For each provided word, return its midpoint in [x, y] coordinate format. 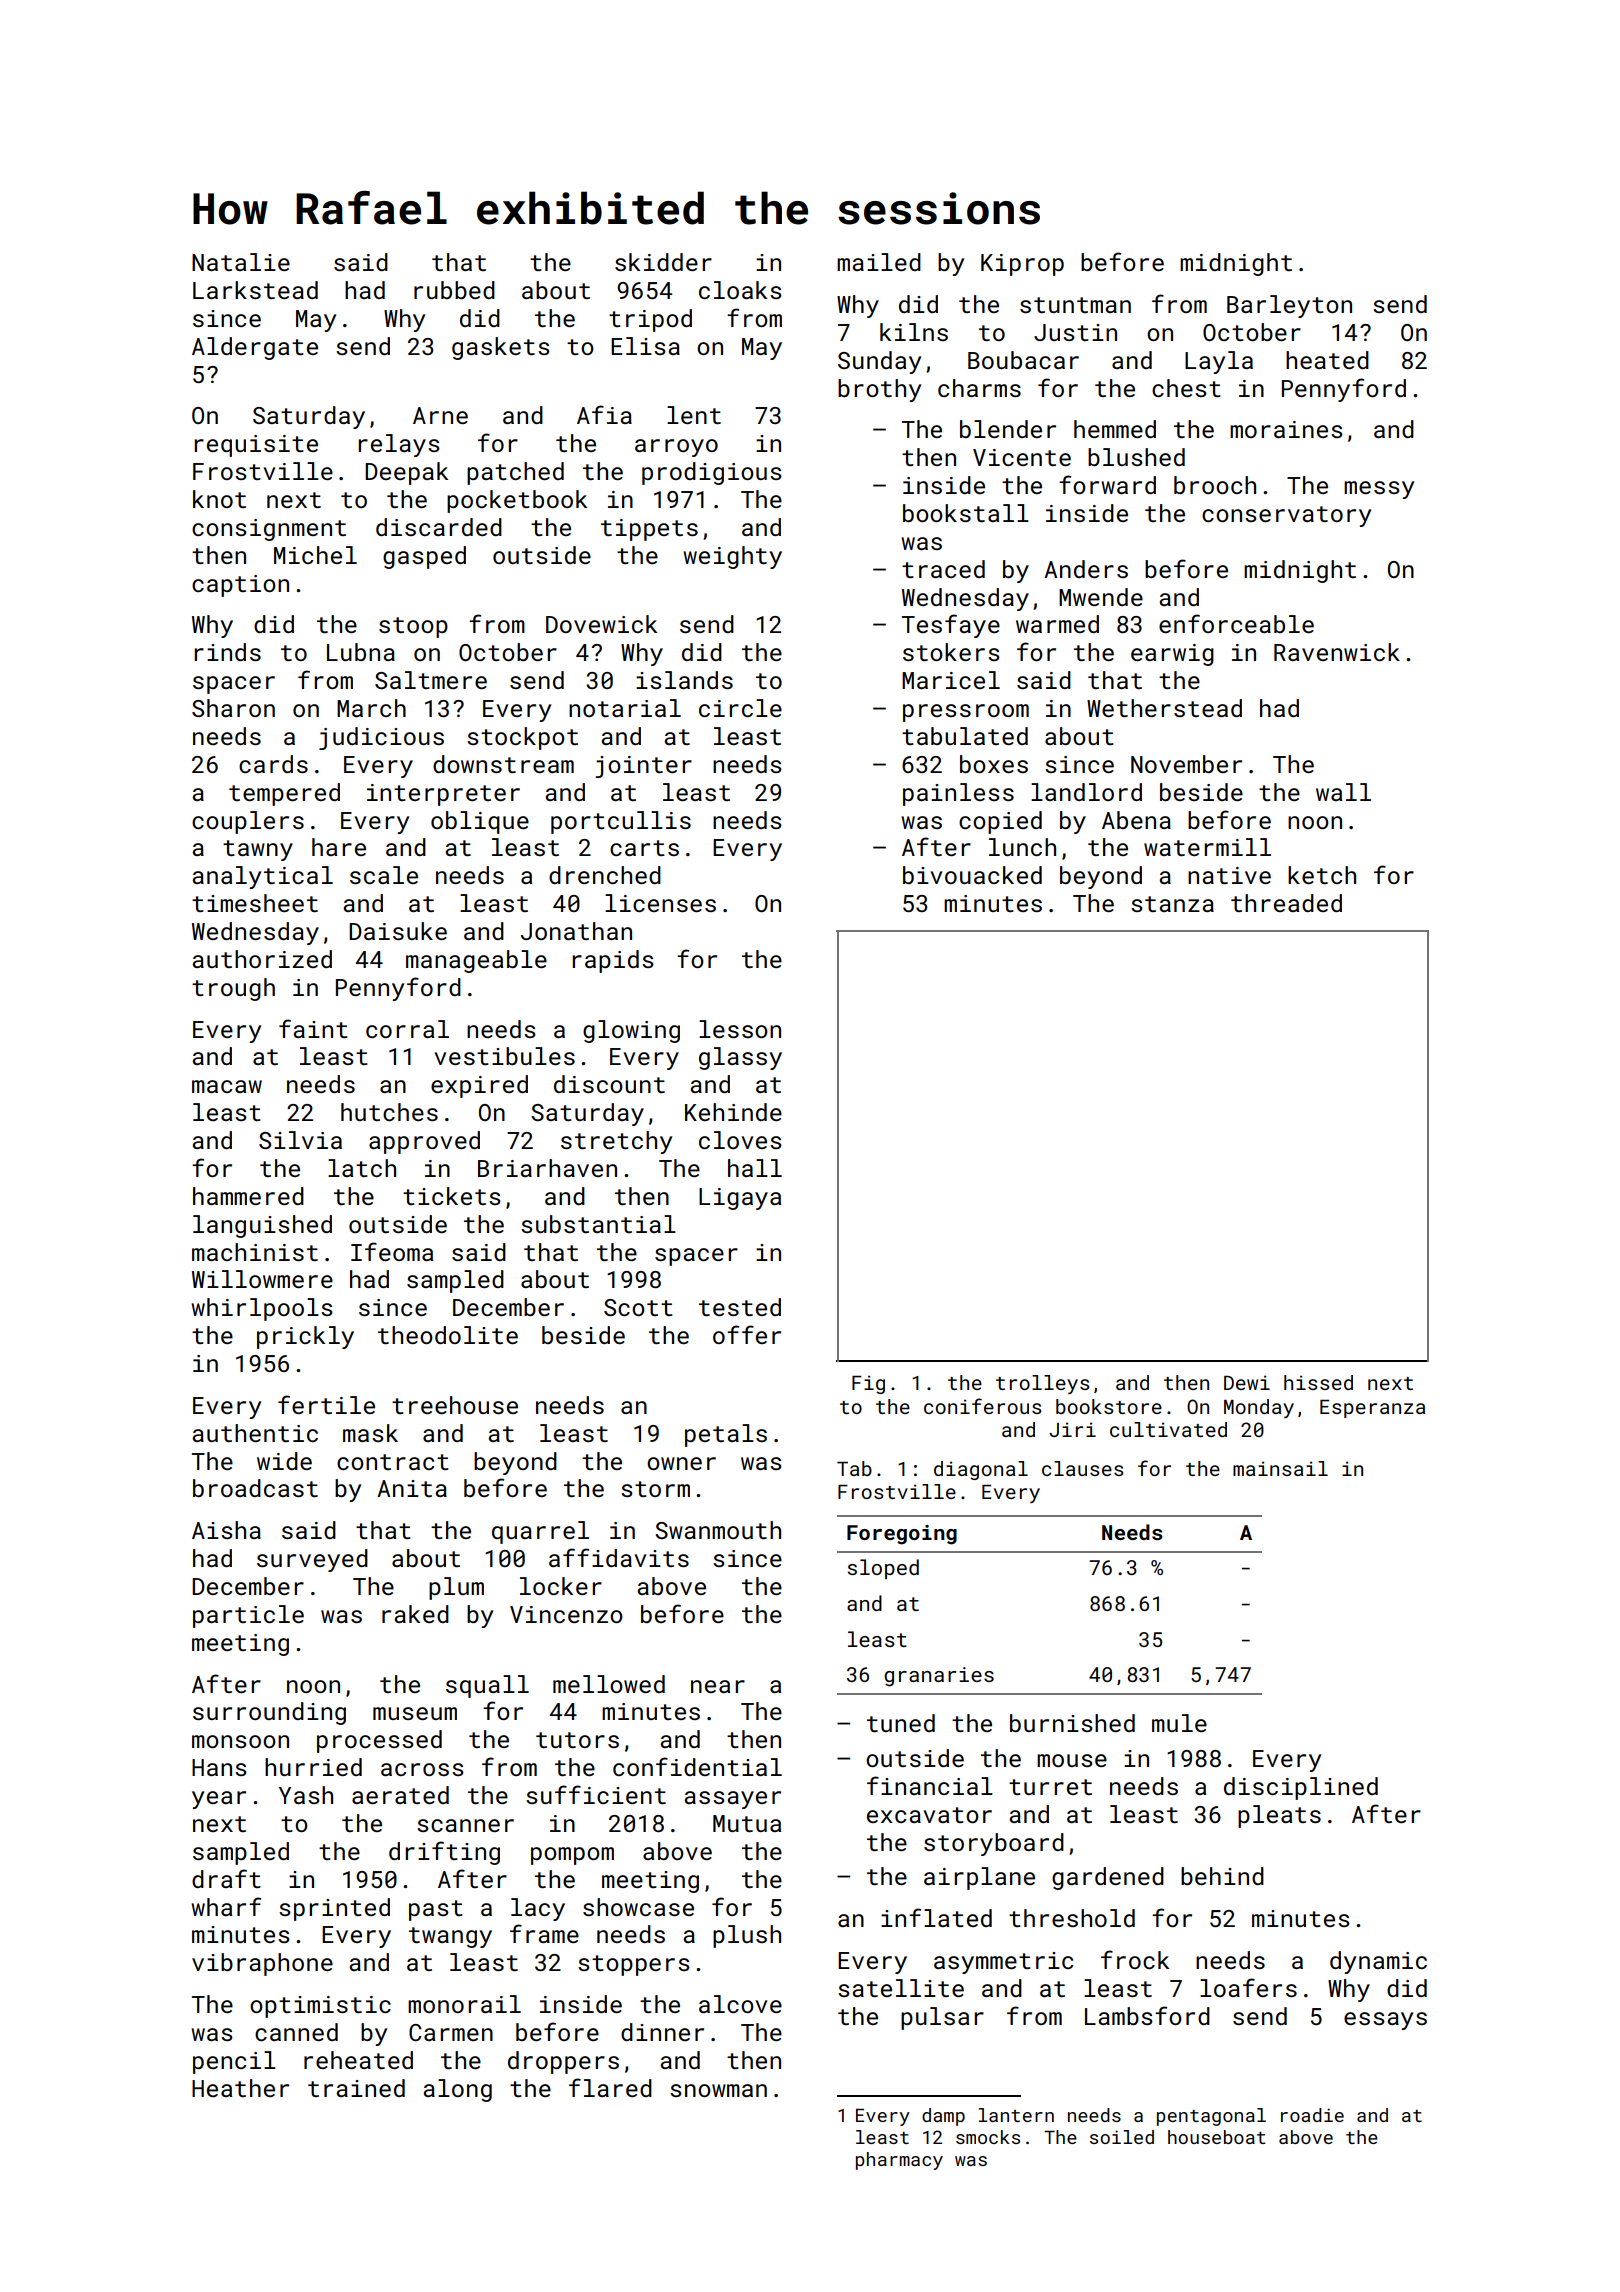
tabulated [965, 736]
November [1186, 764]
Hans [219, 1767]
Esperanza [1372, 1409]
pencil [234, 2062]
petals [726, 1435]
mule [1179, 1723]
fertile [326, 1404]
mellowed [609, 1684]
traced [943, 569]
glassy [740, 1058]
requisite [256, 446]
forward [1107, 484]
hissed [1318, 1382]
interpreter [443, 795]
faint [313, 1028]
